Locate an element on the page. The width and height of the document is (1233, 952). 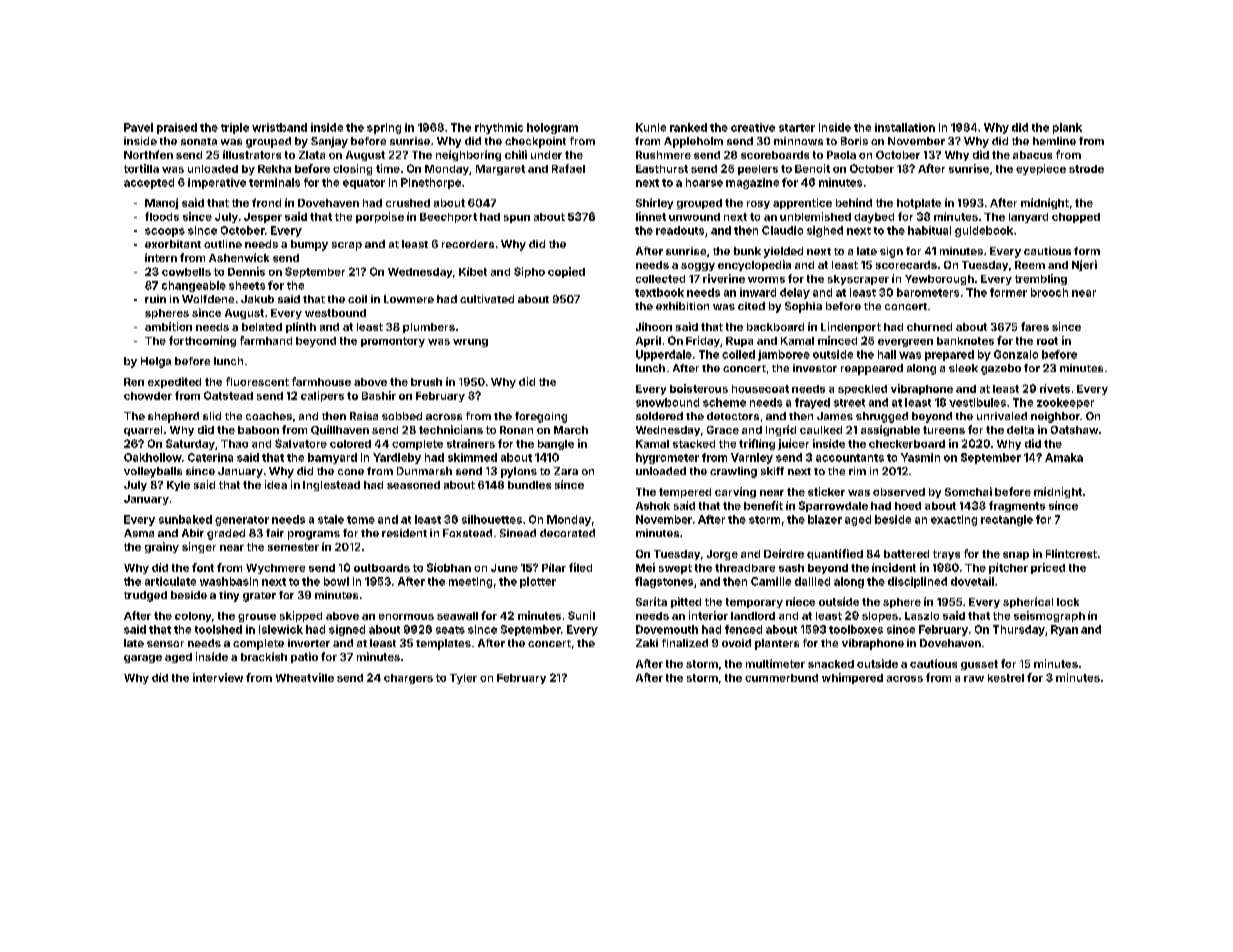
Asma is located at coordinates (139, 533).
